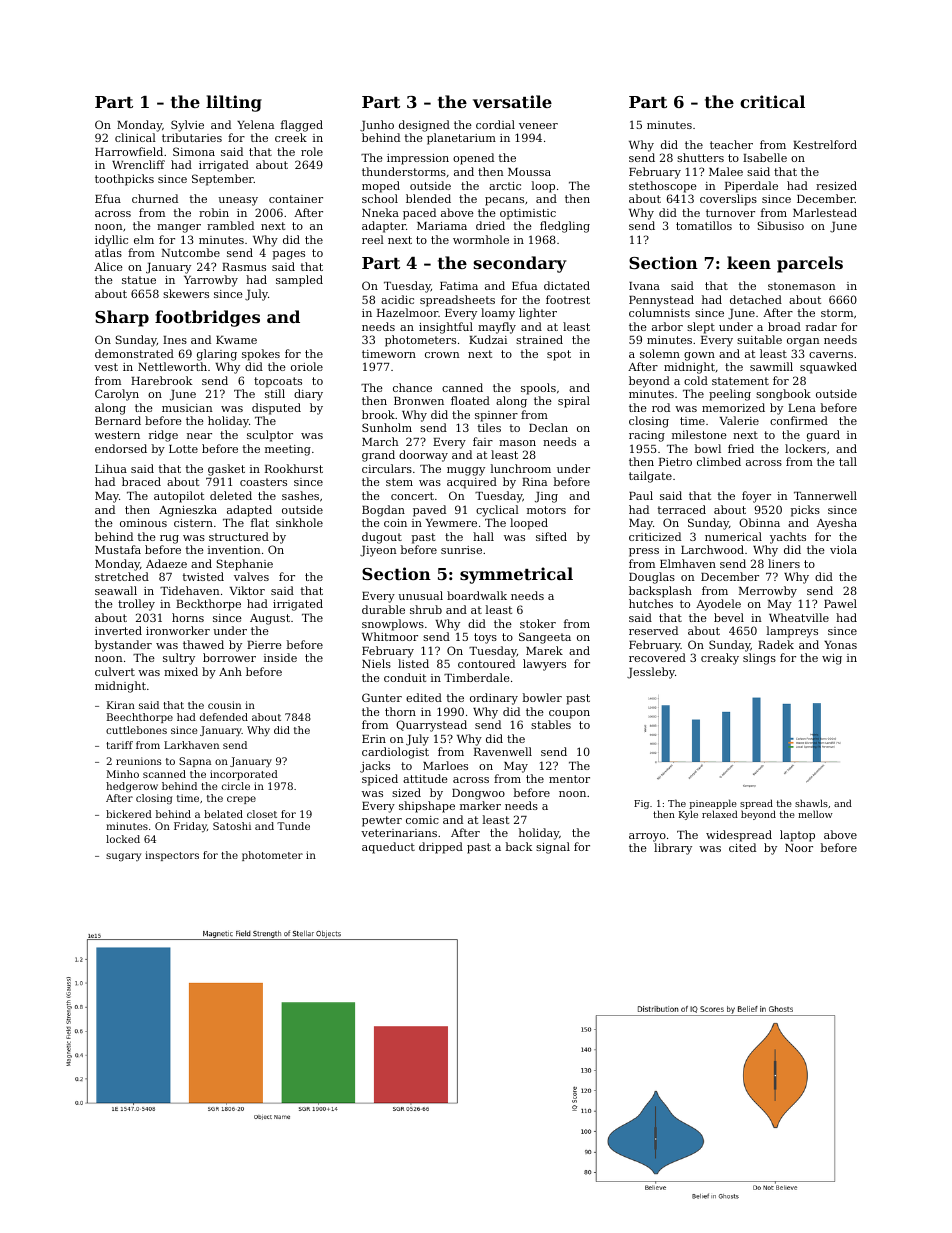  Describe the element at coordinates (781, 225) in the screenshot. I see `Sibusiso` at that location.
